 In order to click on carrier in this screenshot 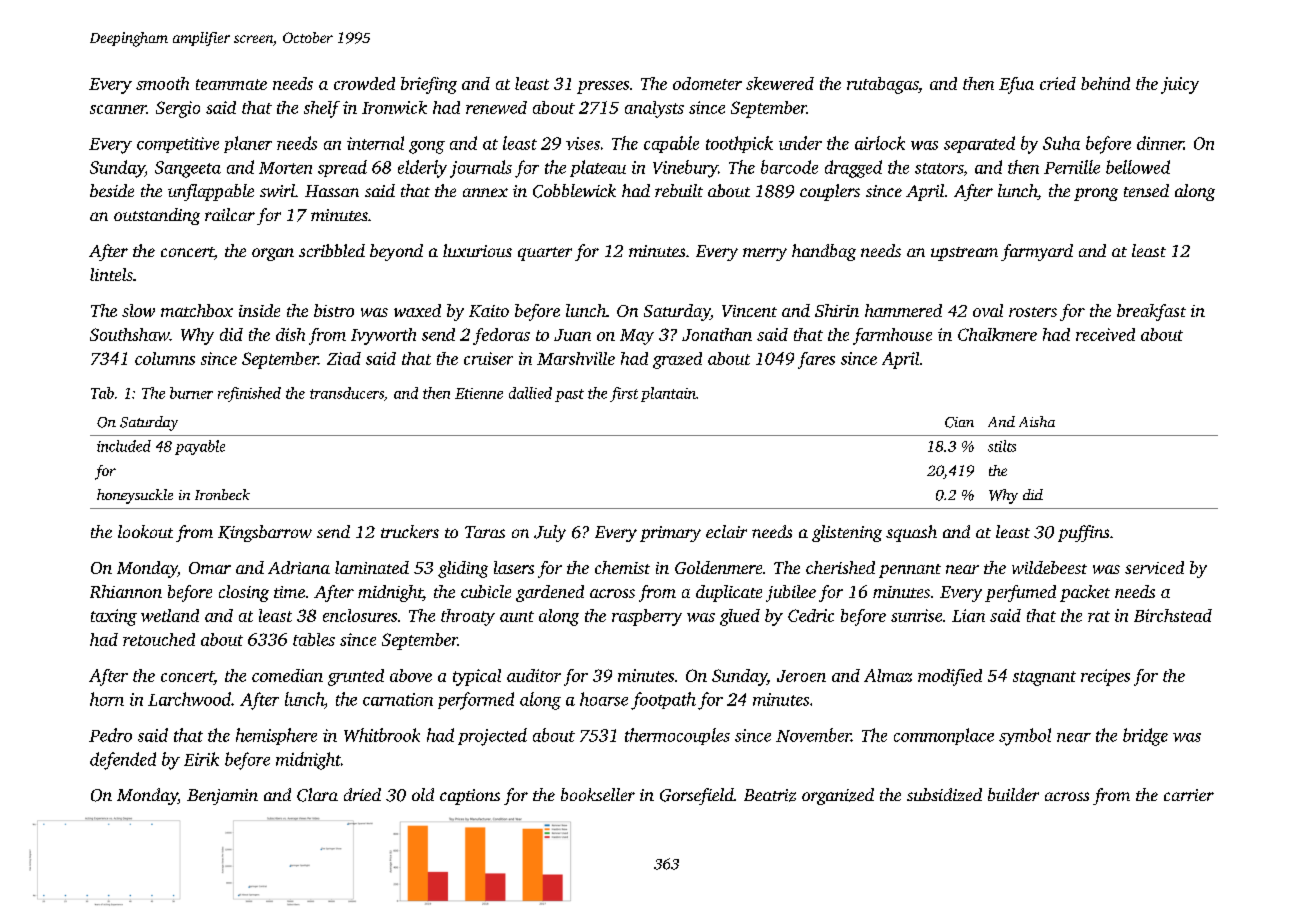, I will do `click(1189, 795)`.
